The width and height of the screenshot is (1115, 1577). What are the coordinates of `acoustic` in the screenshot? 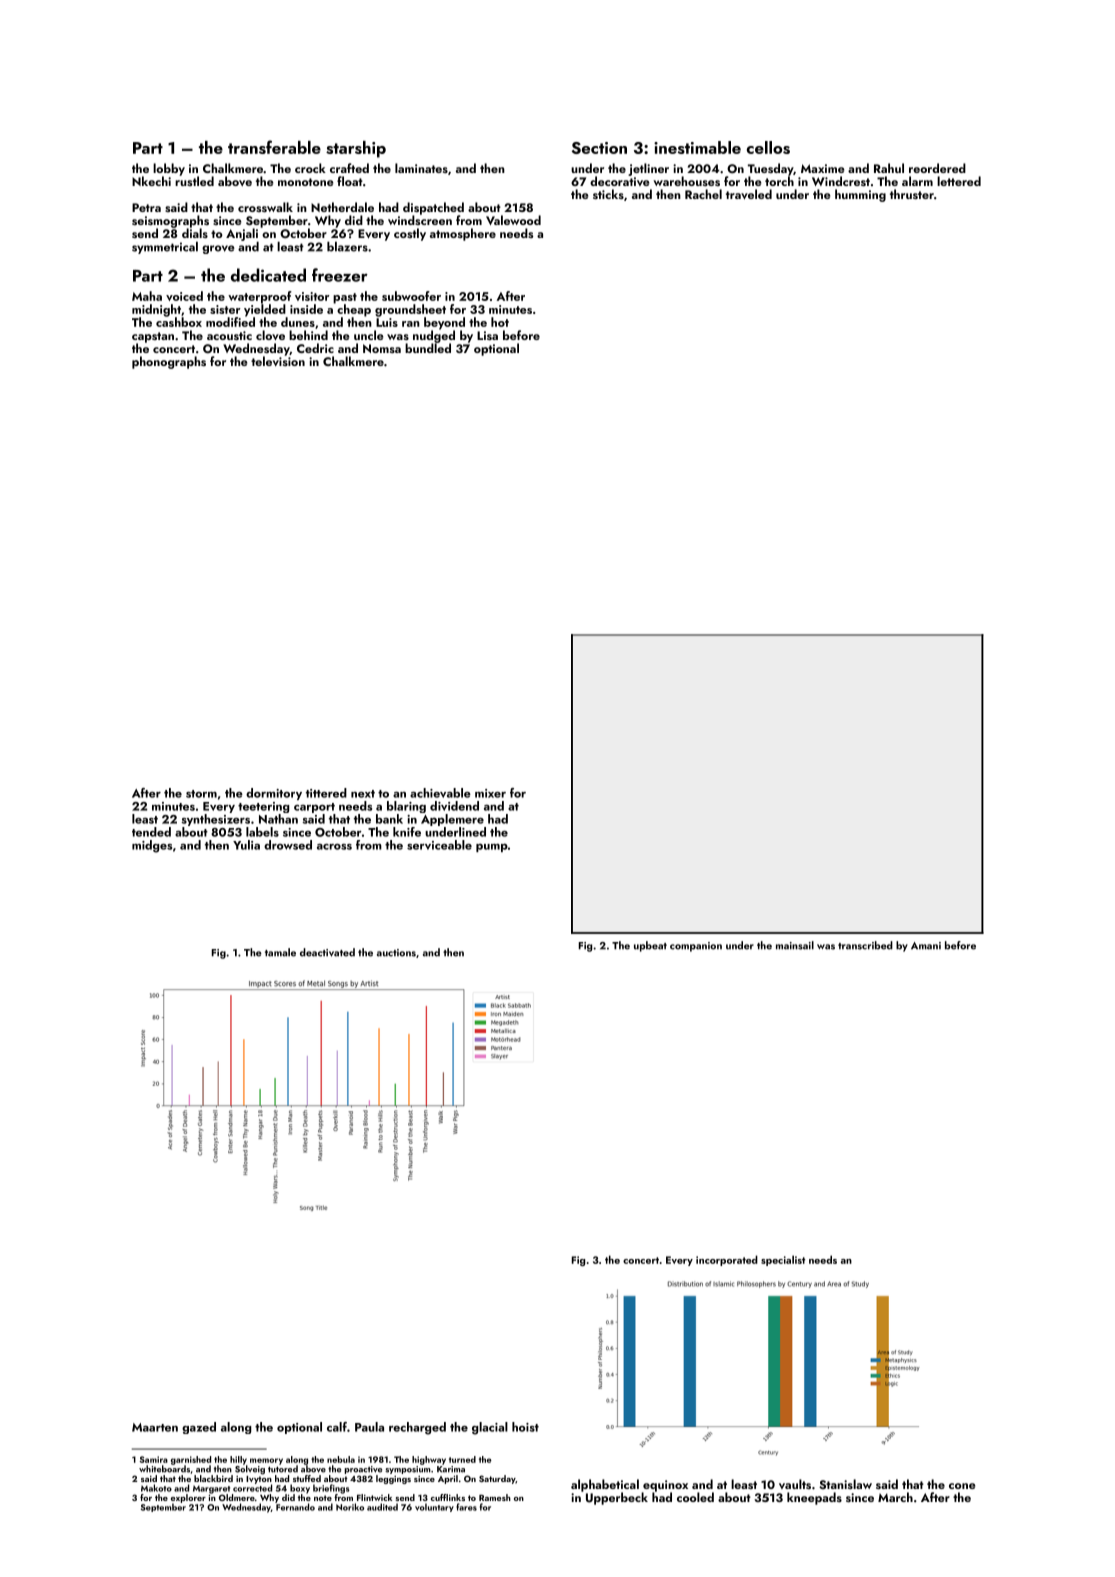 It's located at (229, 335).
